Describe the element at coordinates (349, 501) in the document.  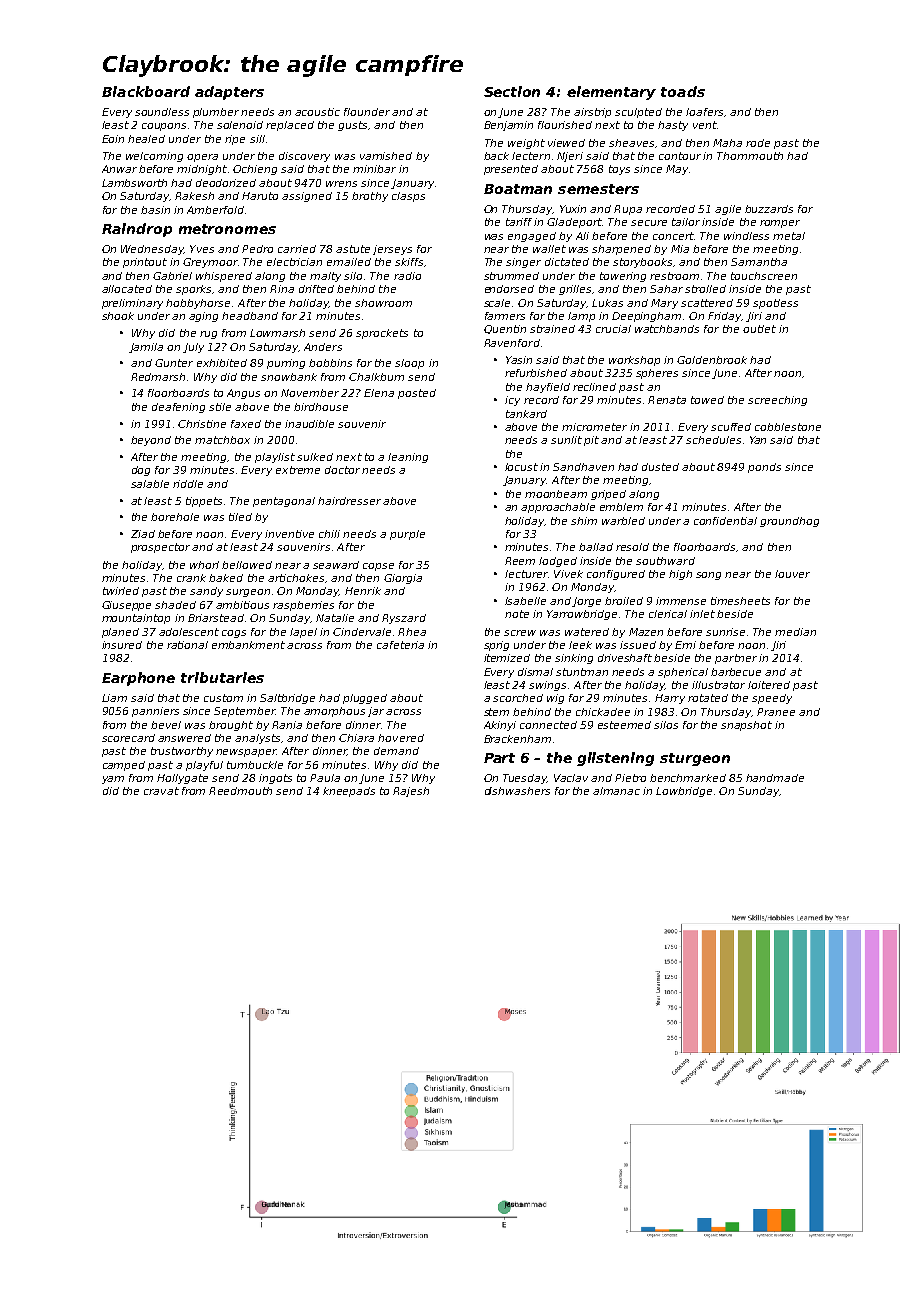
I see `hairdresser` at that location.
